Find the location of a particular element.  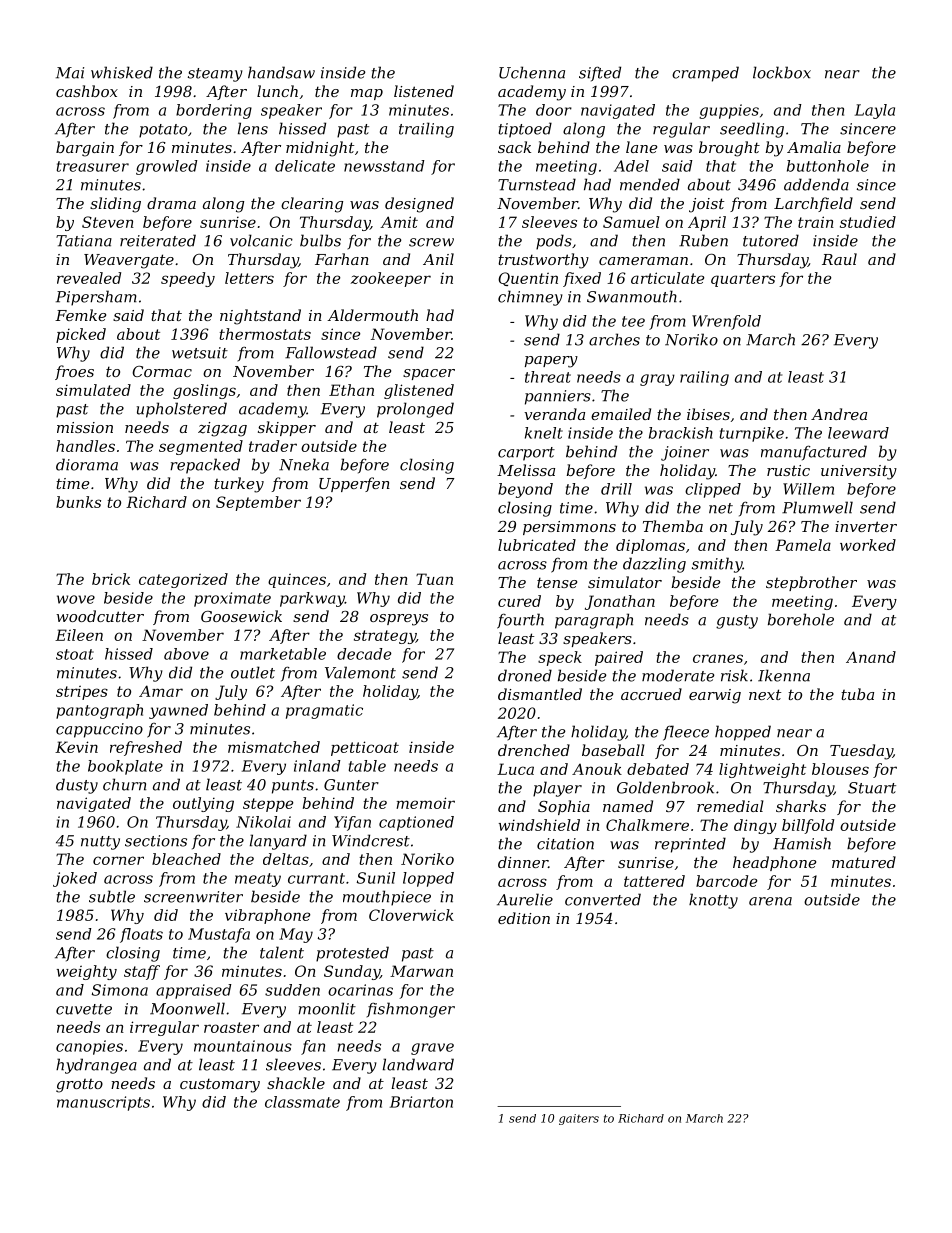

drama is located at coordinates (171, 203).
